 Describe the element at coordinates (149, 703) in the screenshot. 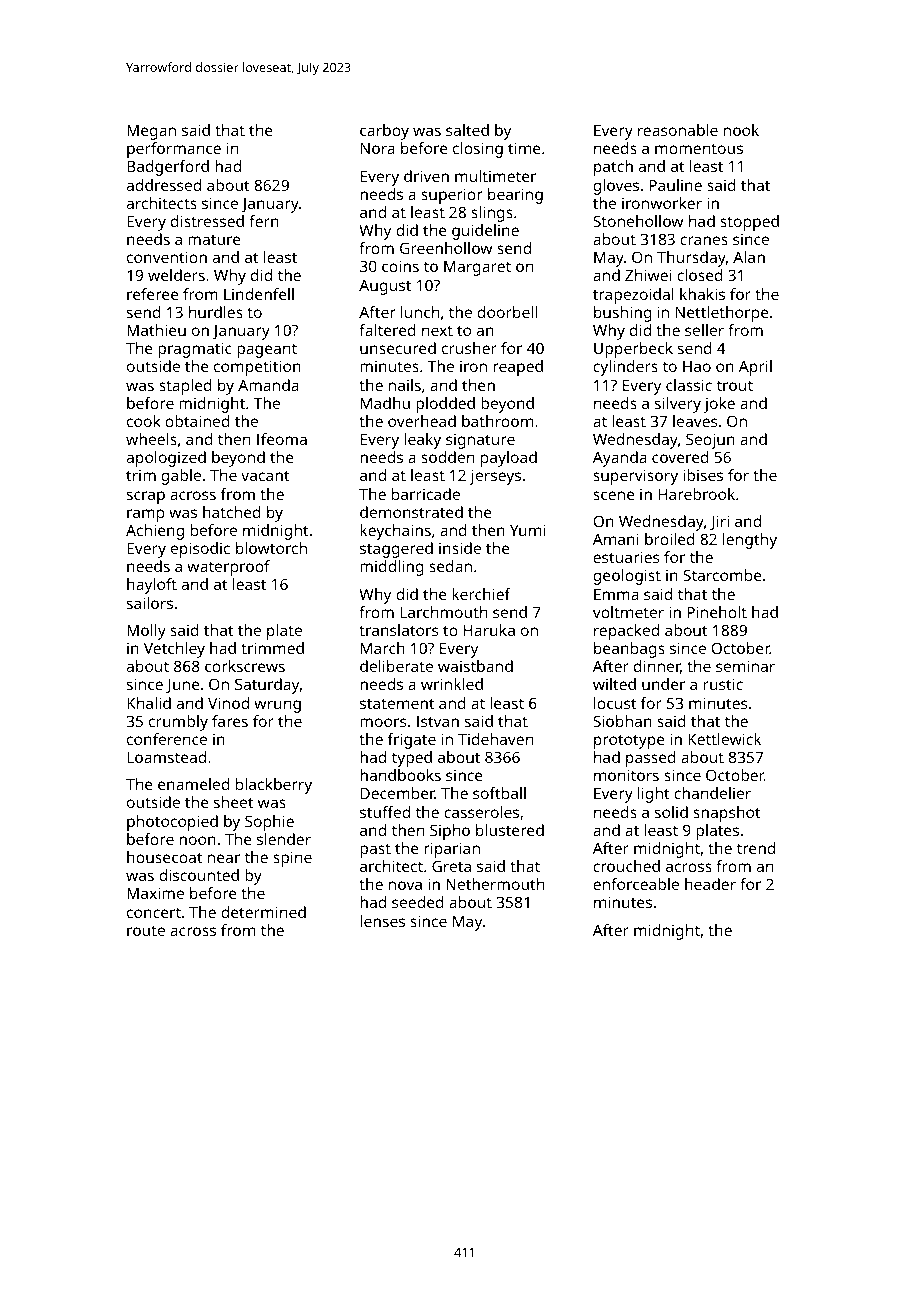

I see `Khalid` at that location.
